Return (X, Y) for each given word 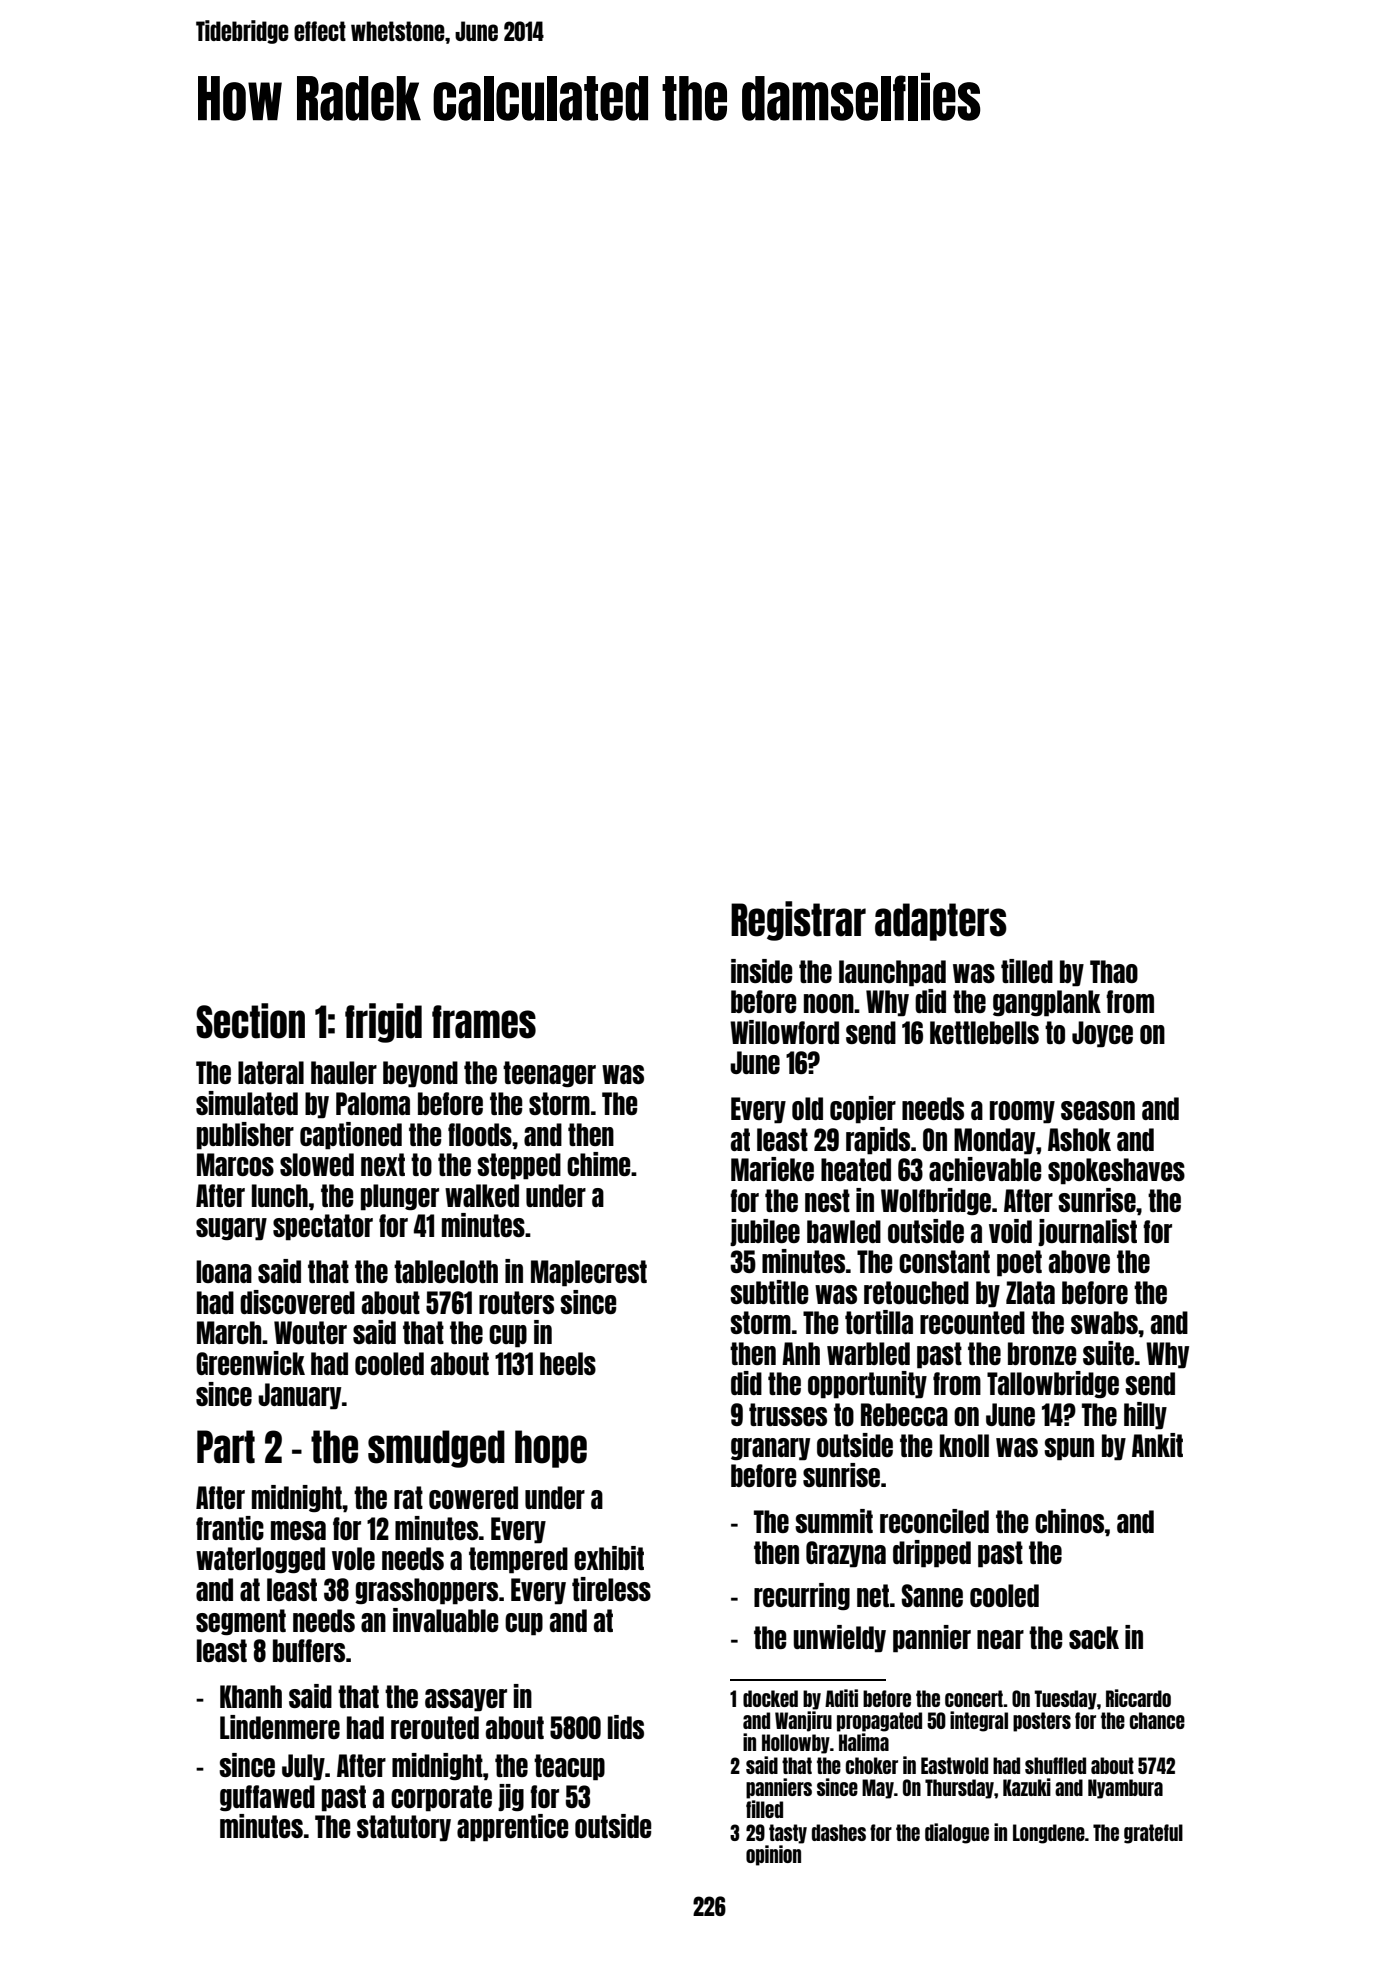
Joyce (1102, 1034)
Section (250, 1021)
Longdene (1049, 1834)
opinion (773, 1855)
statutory (404, 1828)
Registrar (798, 921)
